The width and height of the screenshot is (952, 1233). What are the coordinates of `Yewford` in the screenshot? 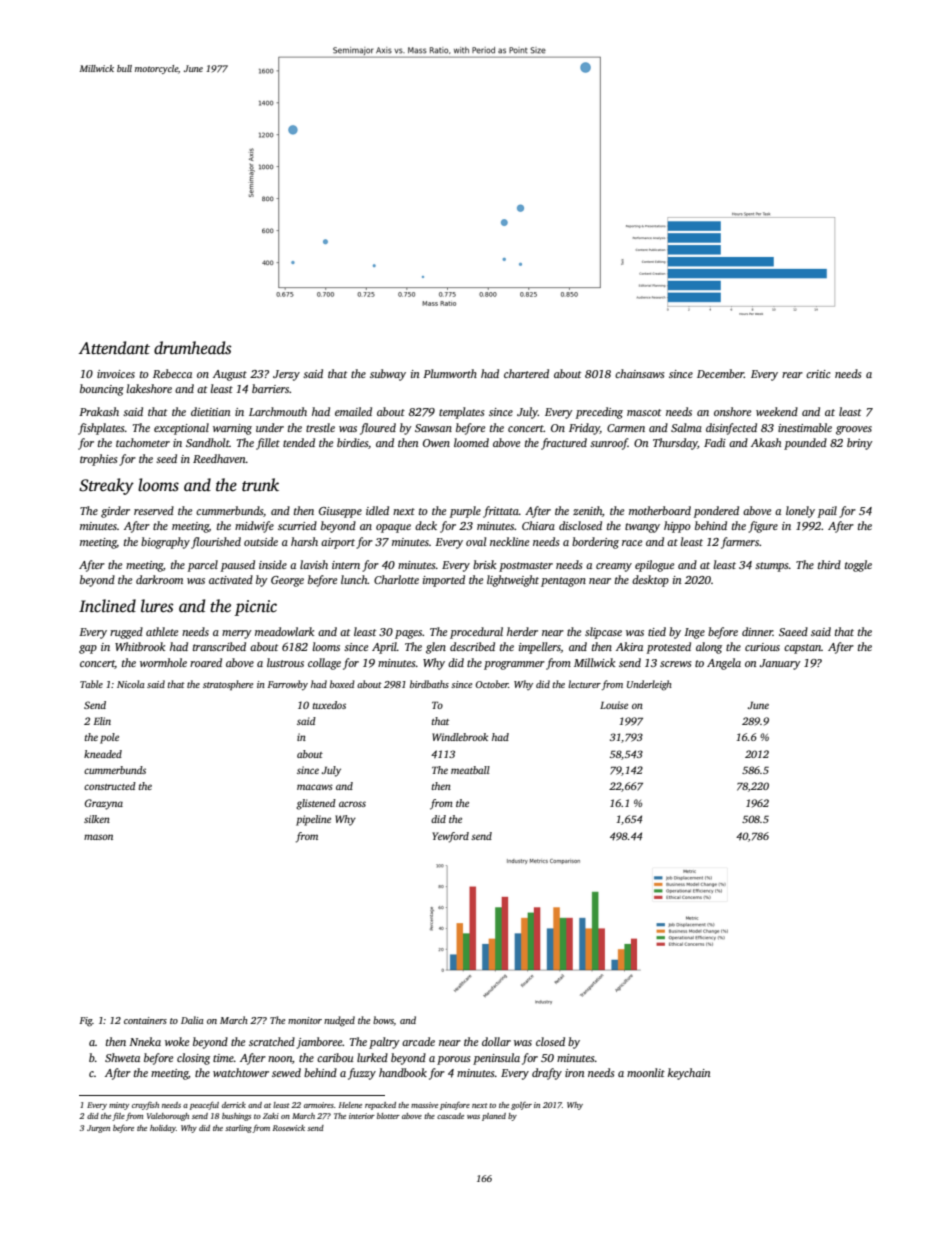 It's located at (450, 837).
